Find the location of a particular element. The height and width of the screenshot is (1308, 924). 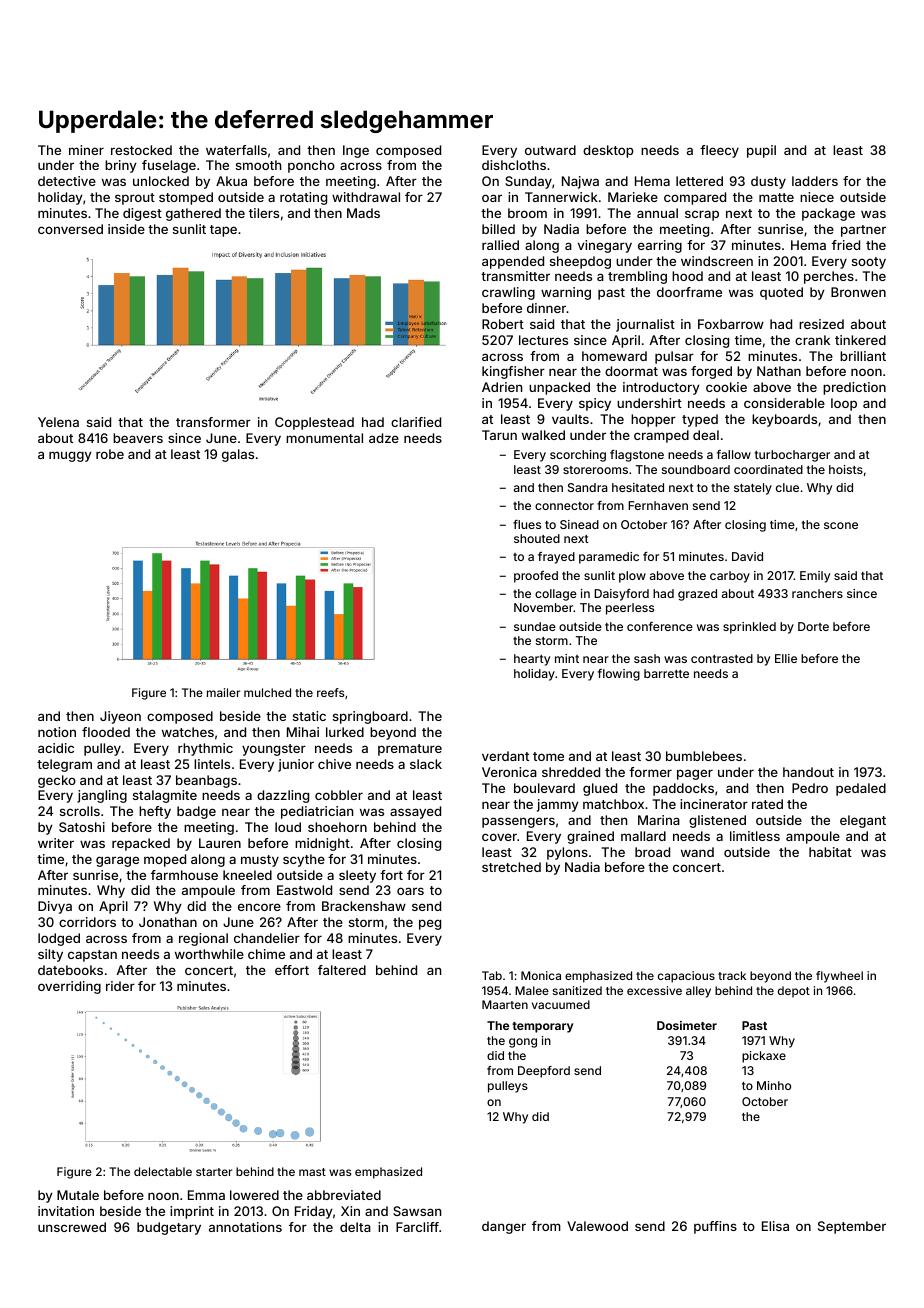

Jiyeon is located at coordinates (120, 717).
